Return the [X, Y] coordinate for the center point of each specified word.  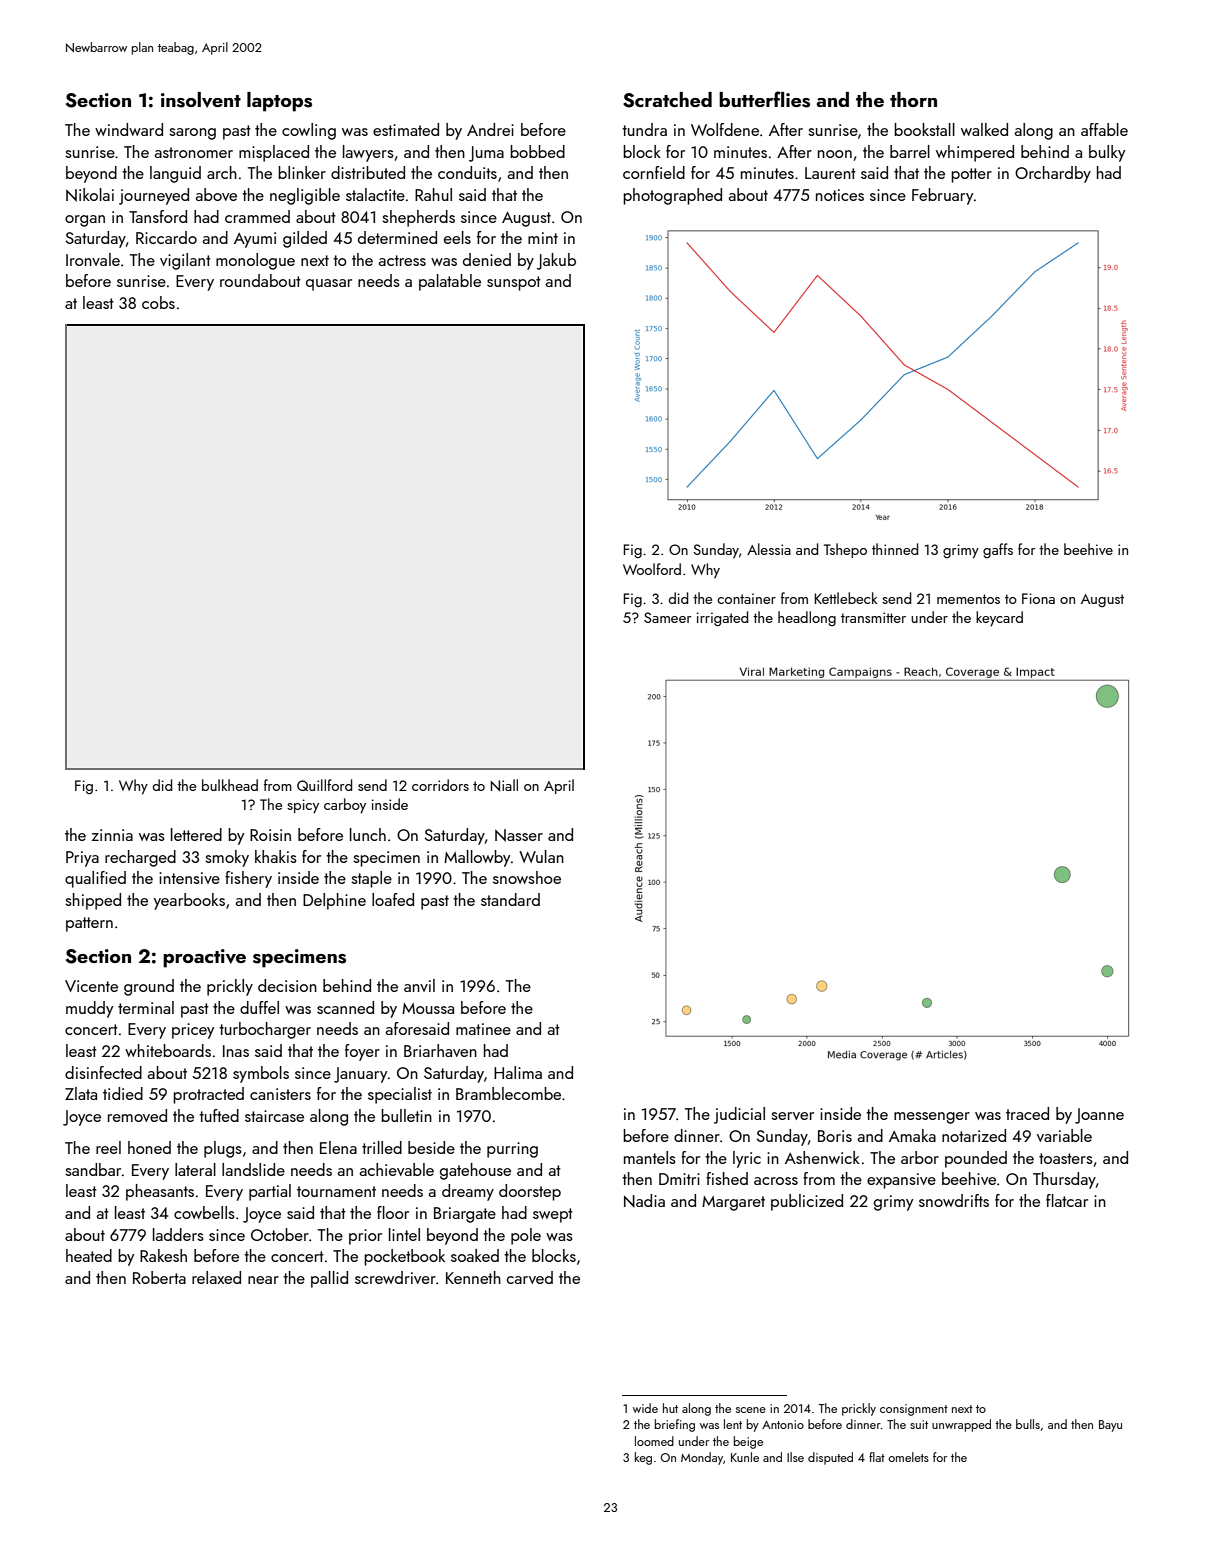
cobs [158, 302]
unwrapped [961, 1425]
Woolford [652, 569]
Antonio [783, 1424]
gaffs [998, 550]
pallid [329, 1279]
